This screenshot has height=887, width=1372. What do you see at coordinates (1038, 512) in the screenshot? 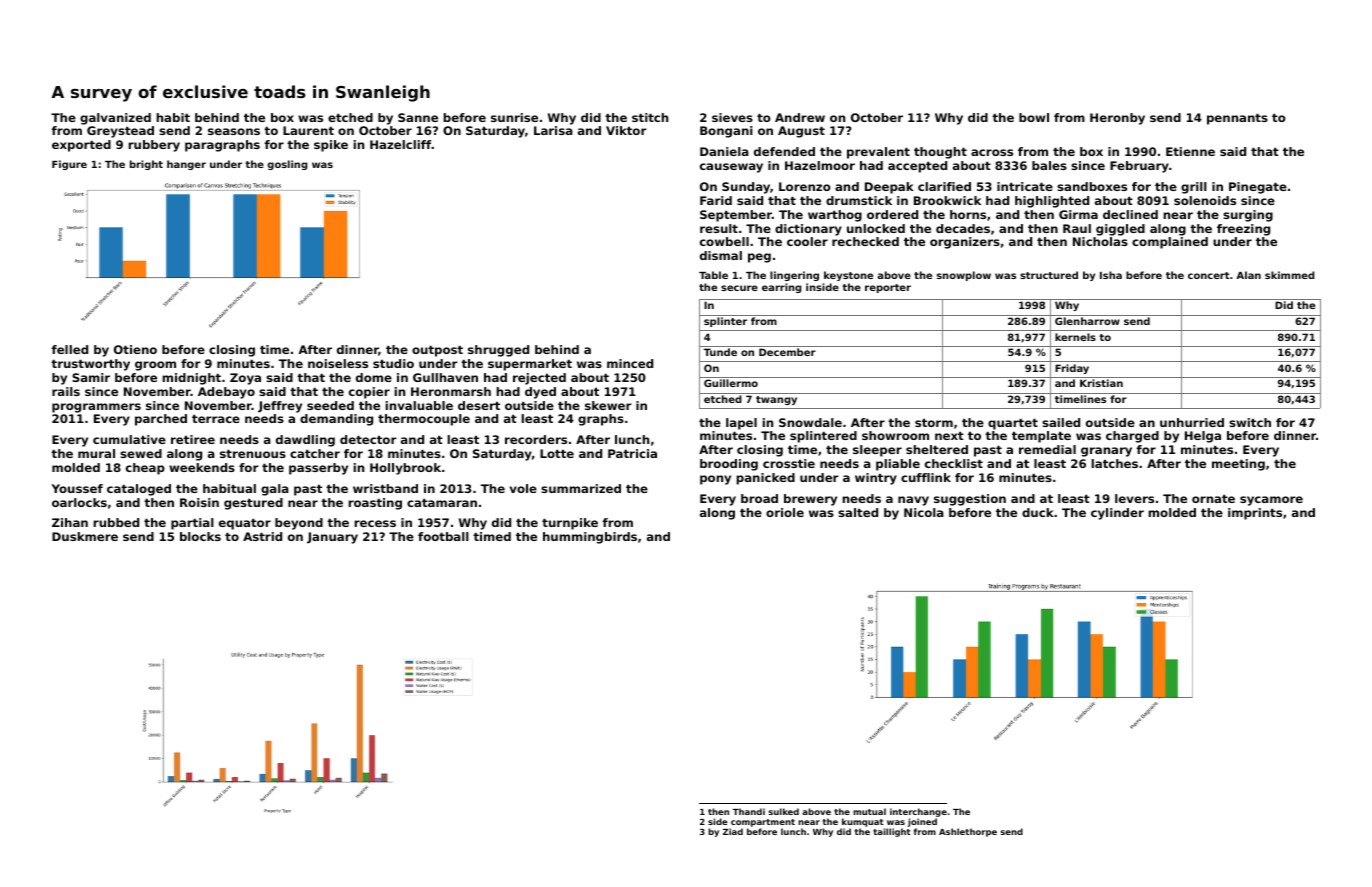
I see `duck` at bounding box center [1038, 512].
